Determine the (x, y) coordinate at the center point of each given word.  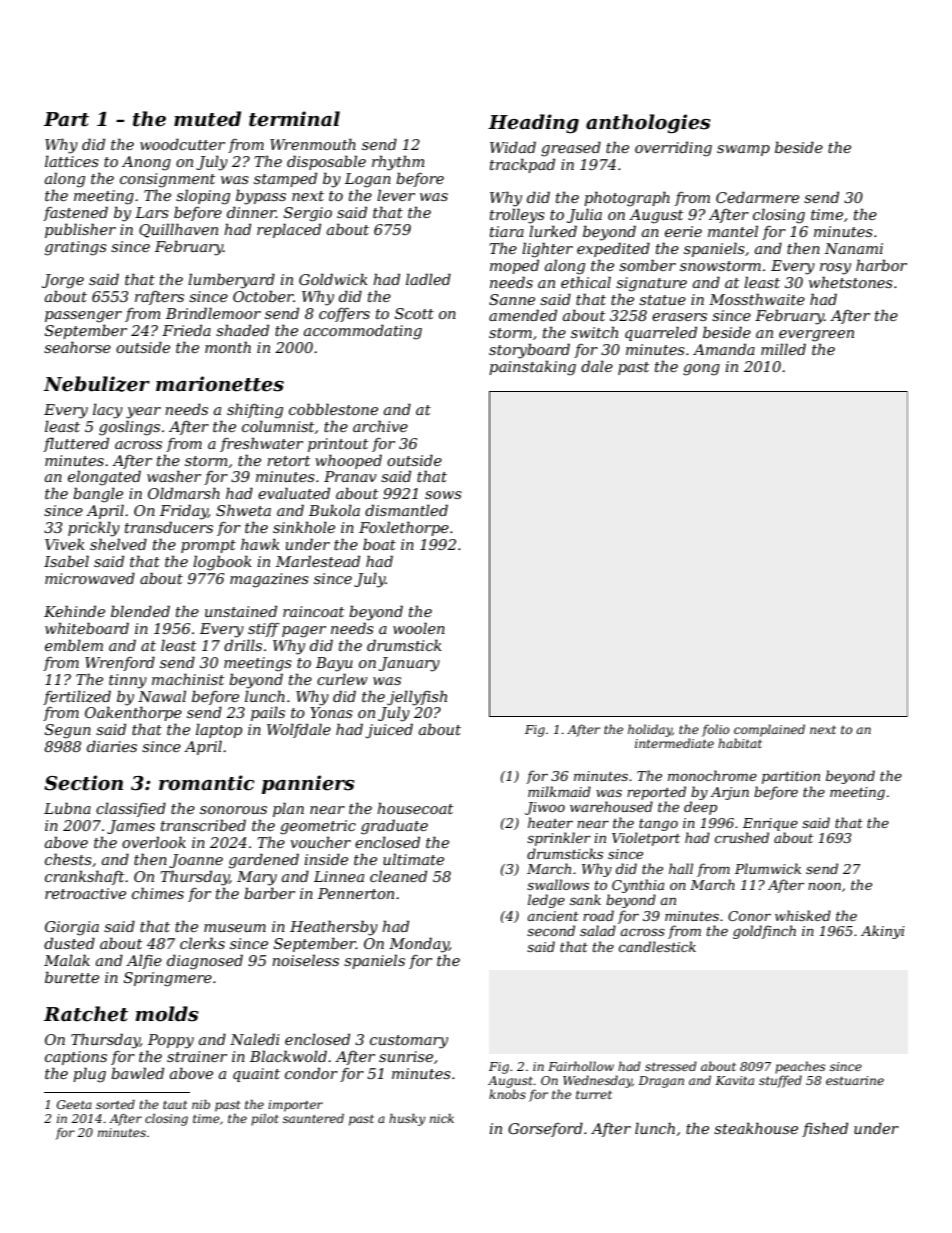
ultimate (413, 859)
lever (396, 195)
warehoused (611, 806)
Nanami (854, 248)
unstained (241, 611)
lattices (72, 161)
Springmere (168, 979)
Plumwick (768, 868)
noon (824, 886)
